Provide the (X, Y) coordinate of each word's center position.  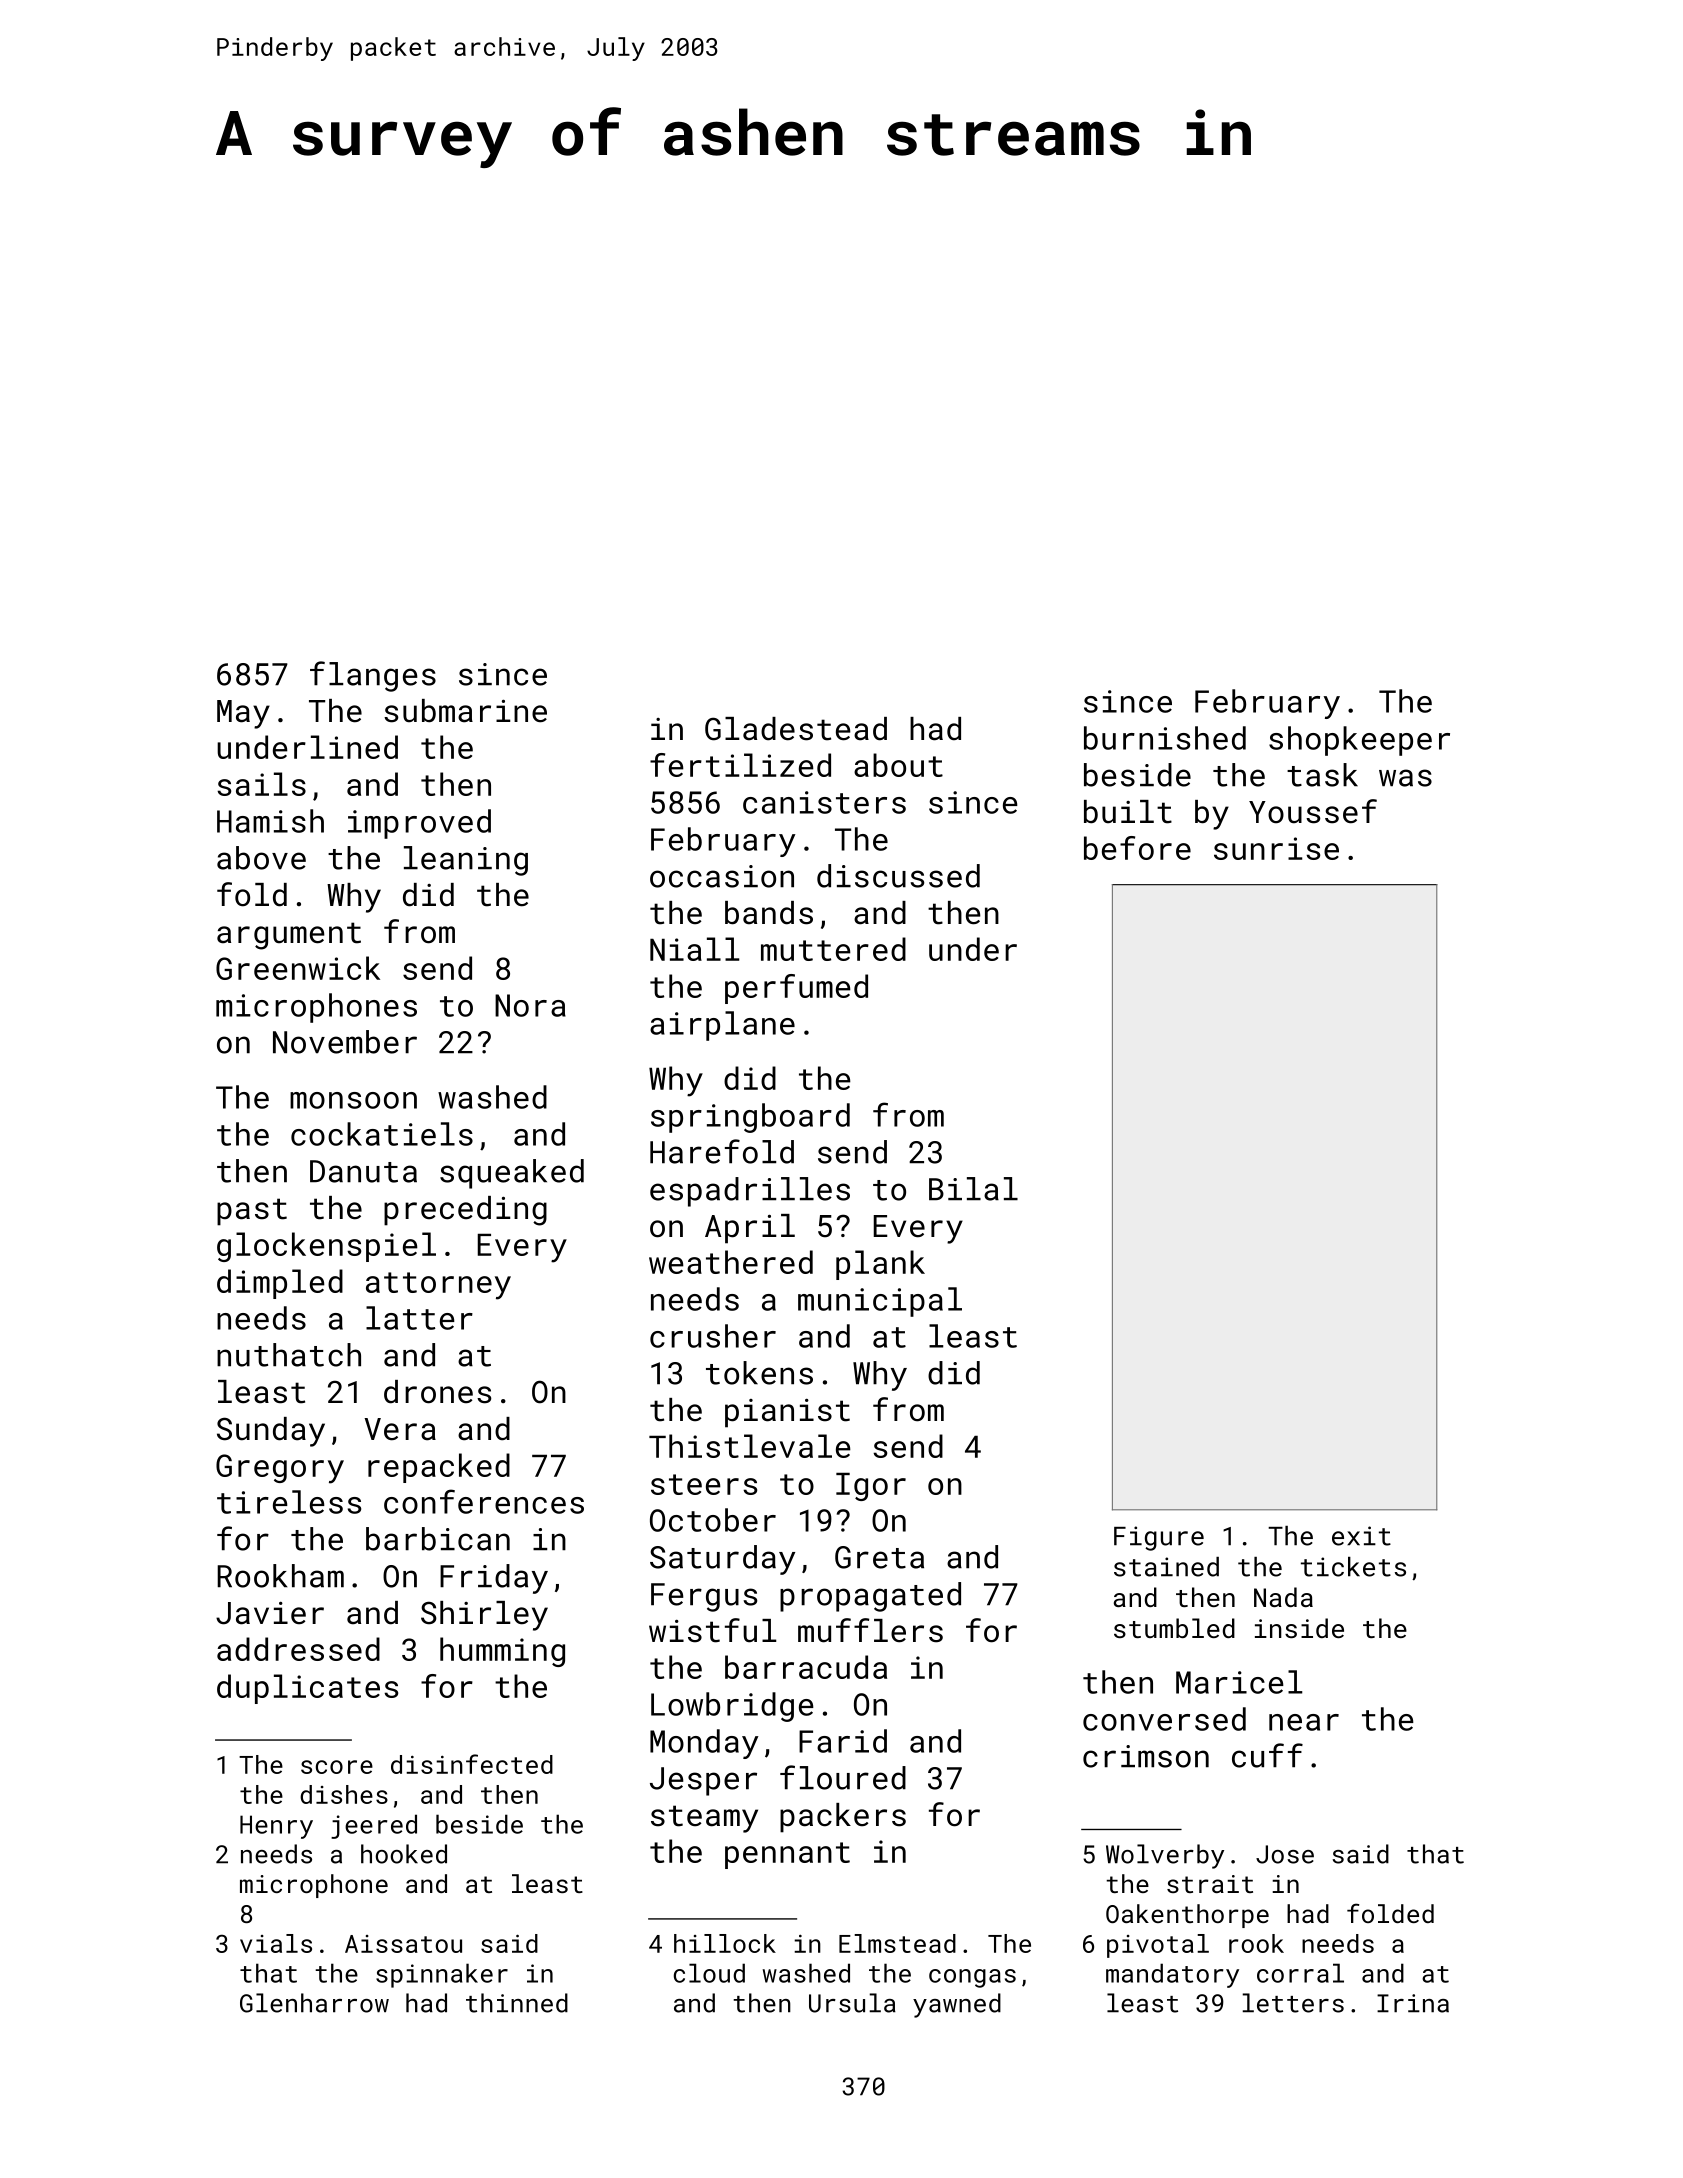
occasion (722, 876)
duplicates (307, 1689)
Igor (871, 1487)
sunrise (1276, 848)
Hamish (270, 821)
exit (1361, 1536)
